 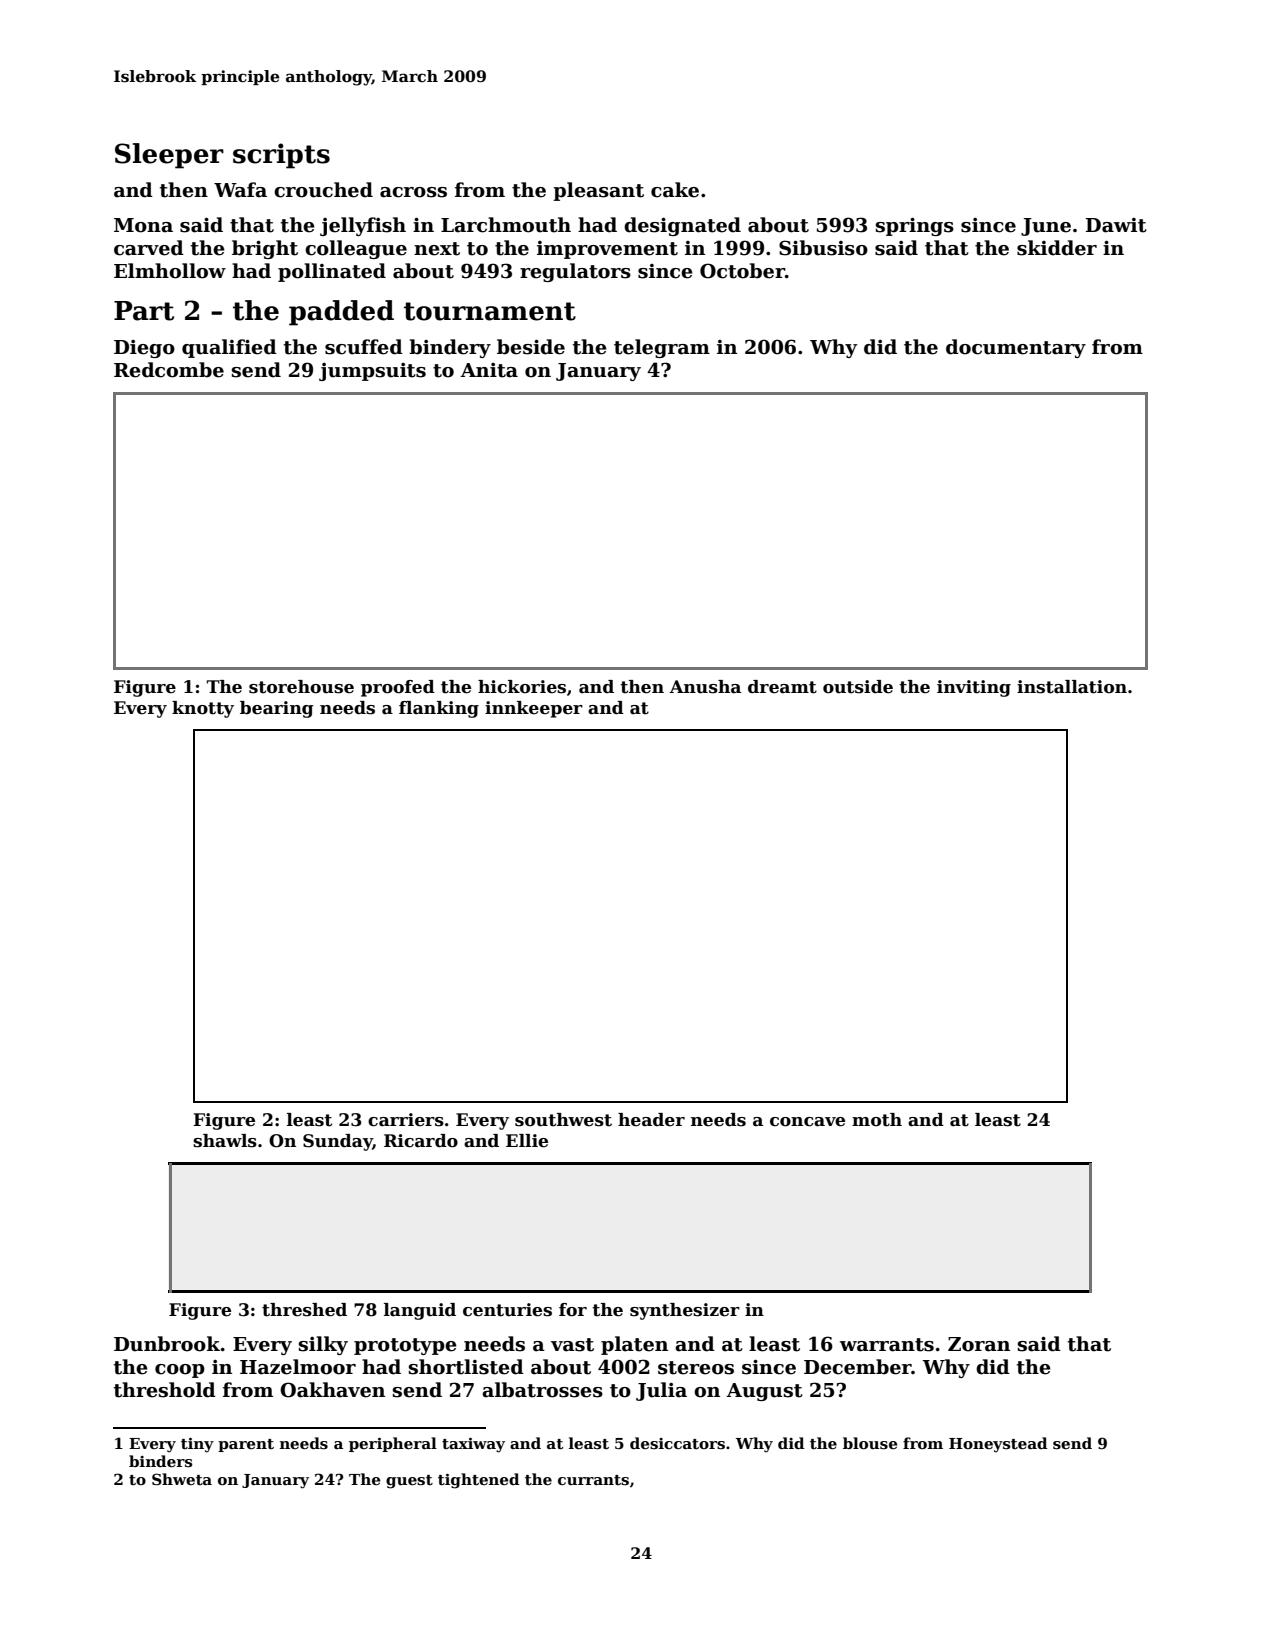 What do you see at coordinates (1016, 348) in the screenshot?
I see `documentary` at bounding box center [1016, 348].
